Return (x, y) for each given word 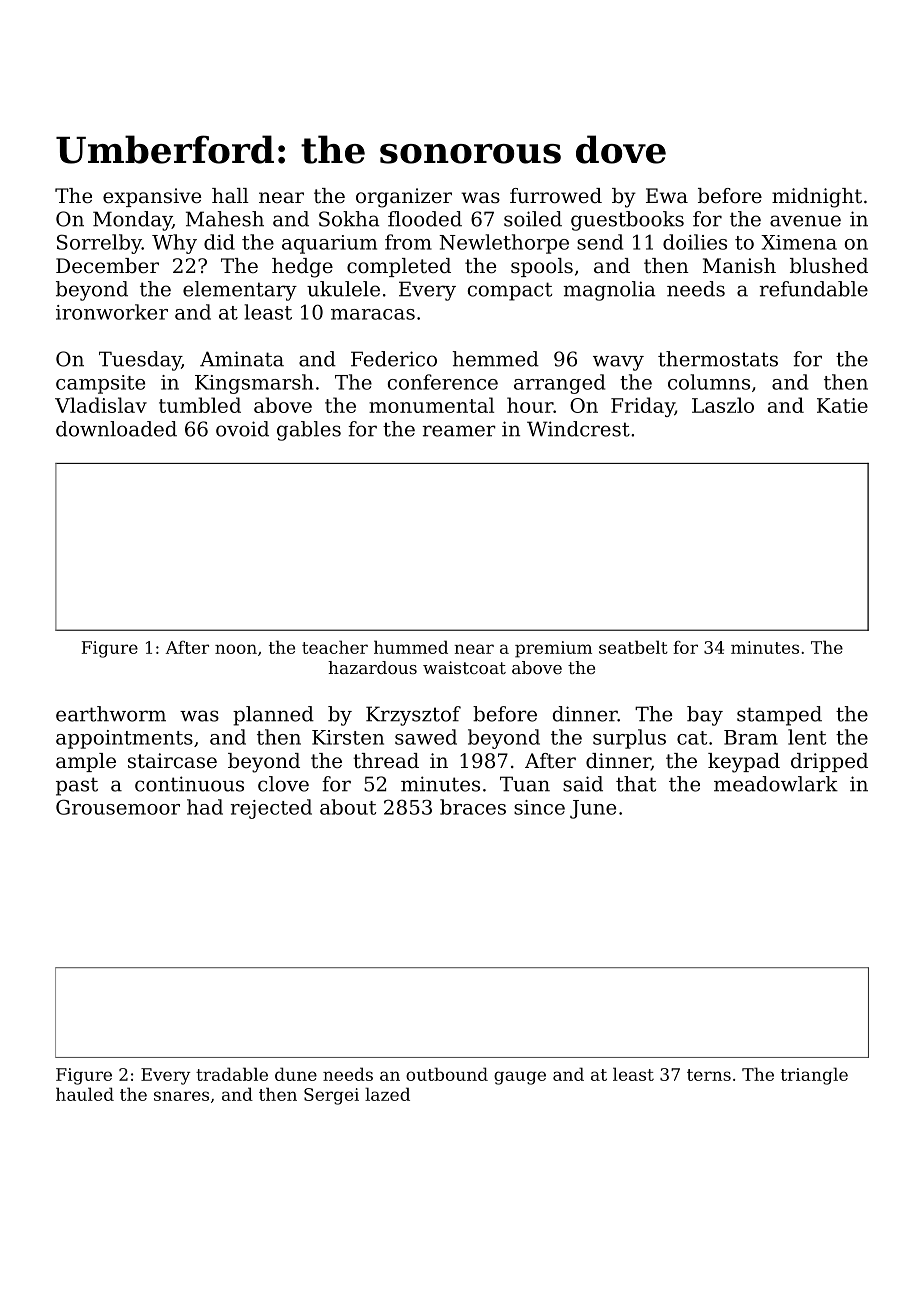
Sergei (331, 1096)
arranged (559, 384)
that (636, 784)
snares (181, 1096)
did (219, 242)
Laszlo (723, 405)
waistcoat (464, 667)
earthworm (111, 714)
